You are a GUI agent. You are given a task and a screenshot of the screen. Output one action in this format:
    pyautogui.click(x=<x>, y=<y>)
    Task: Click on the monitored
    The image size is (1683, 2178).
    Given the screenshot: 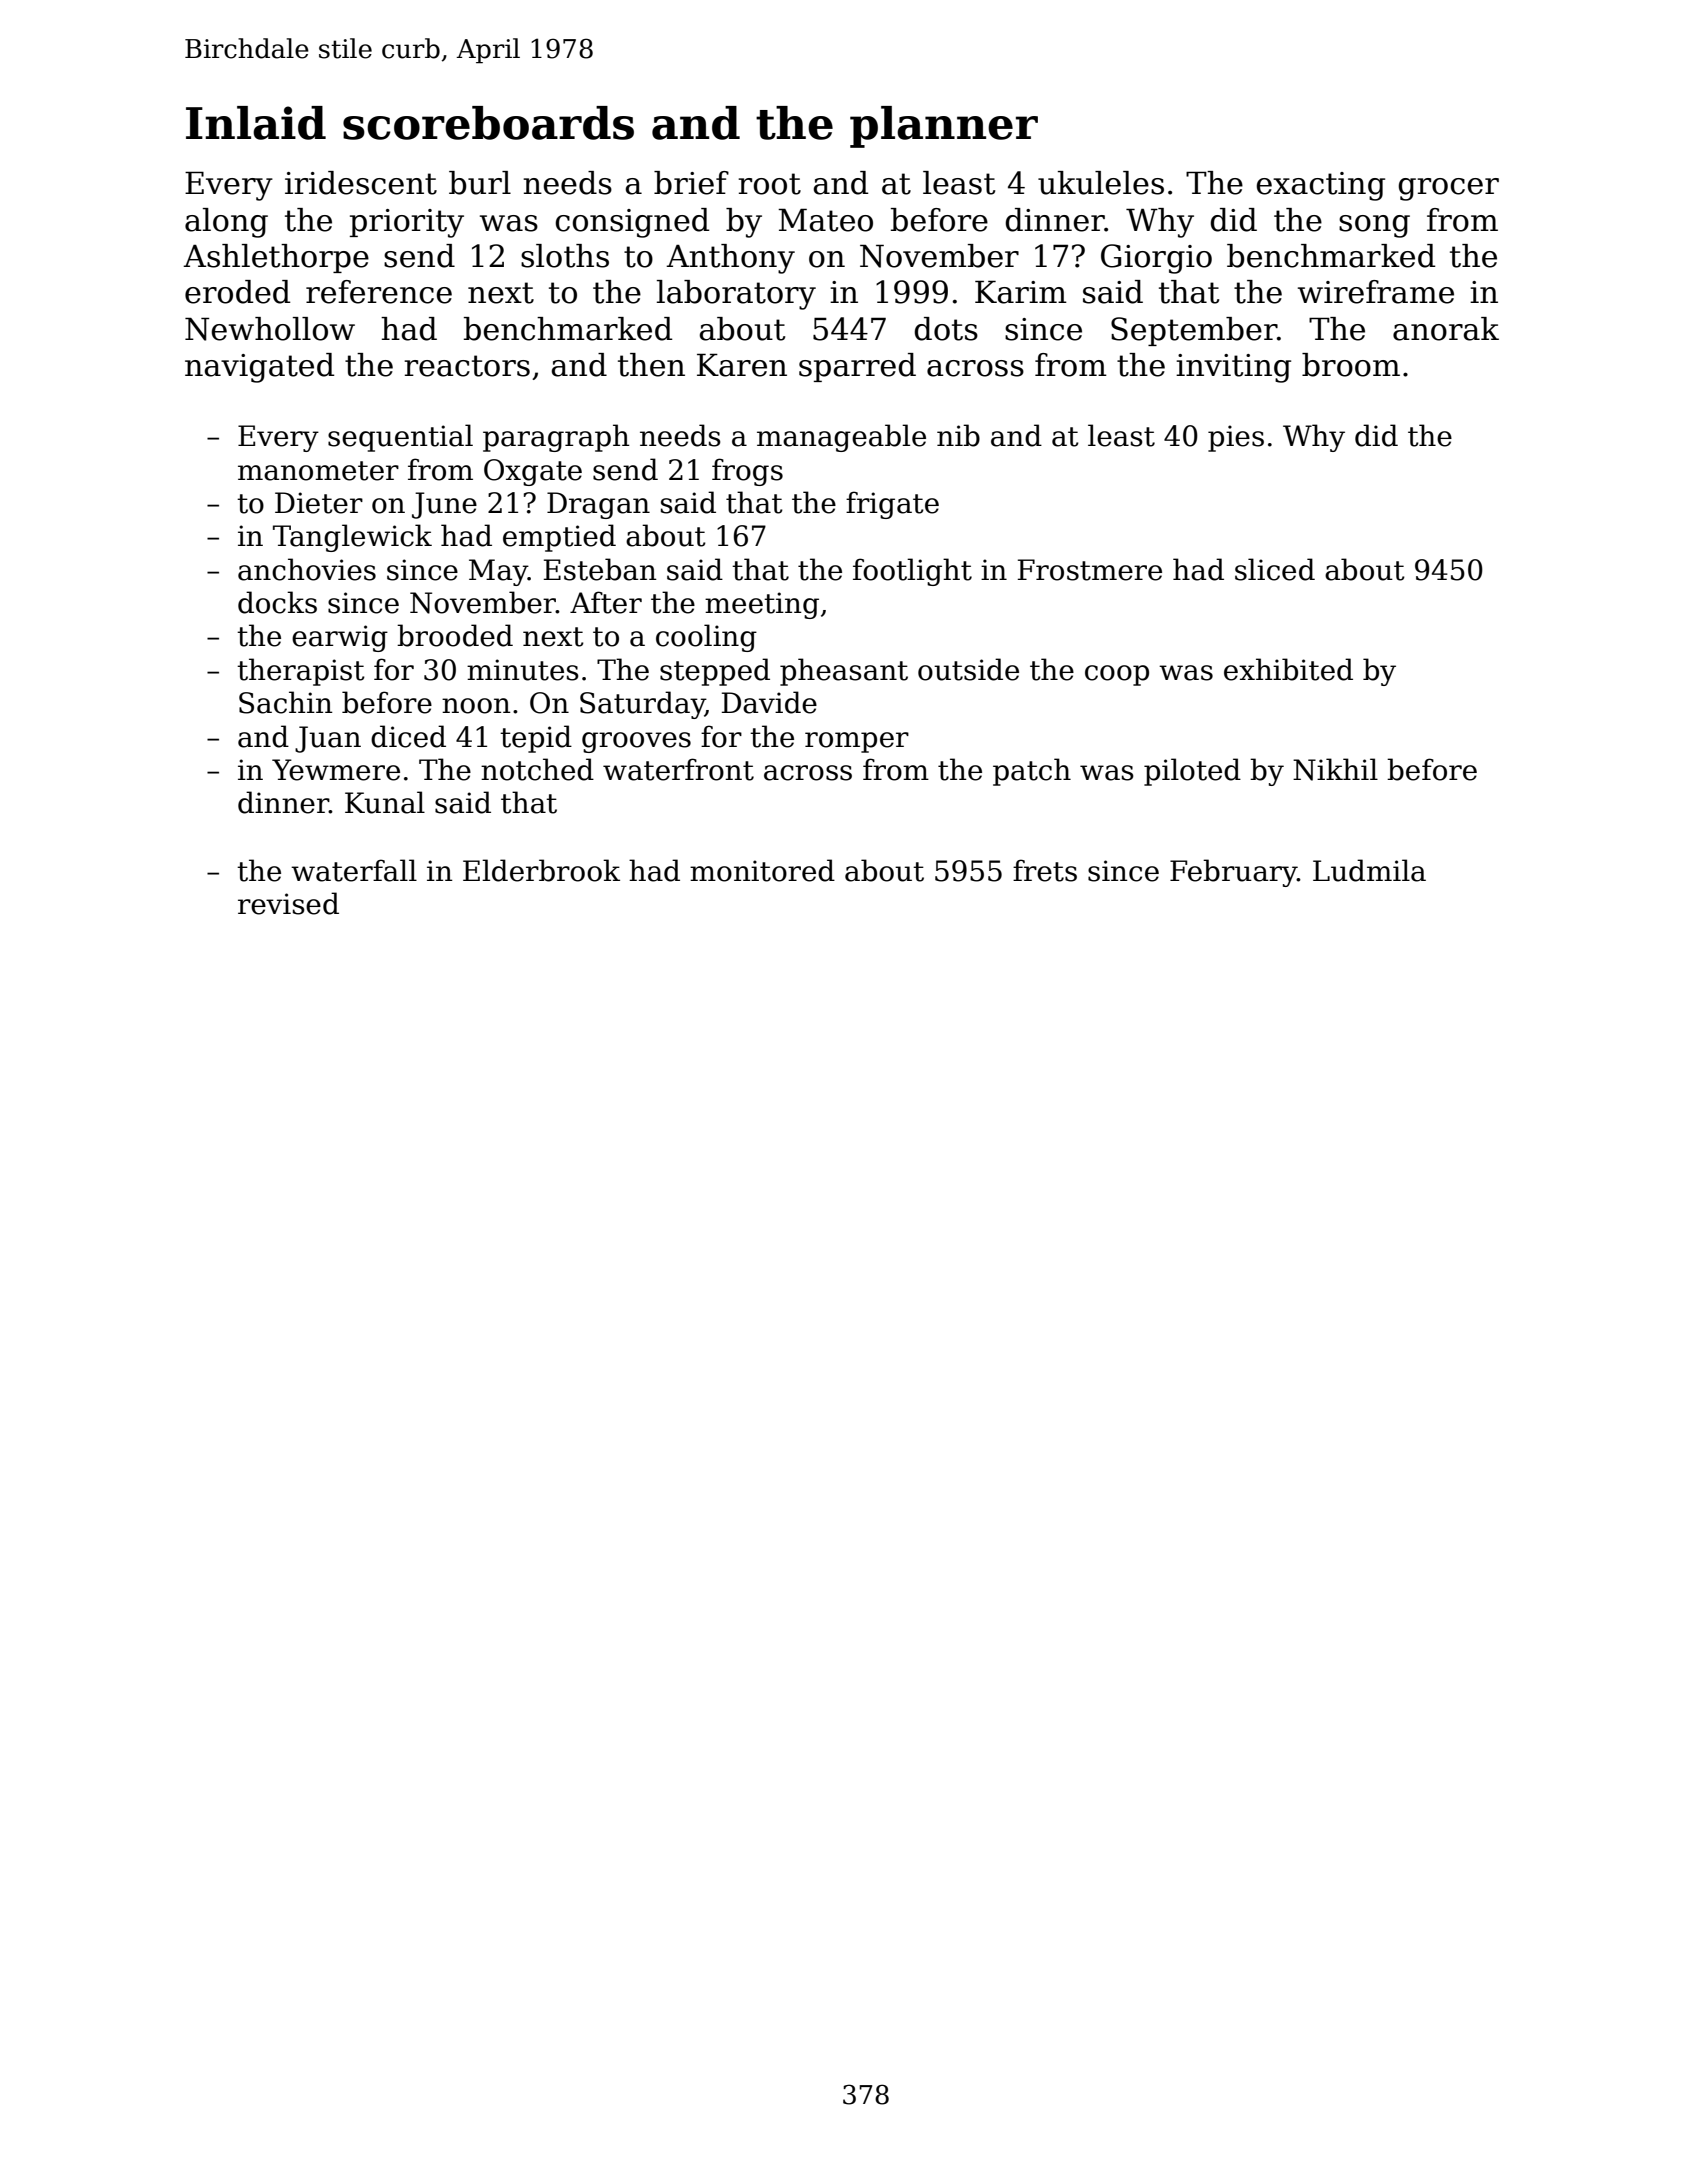 What is the action you would take?
    pyautogui.click(x=762, y=870)
